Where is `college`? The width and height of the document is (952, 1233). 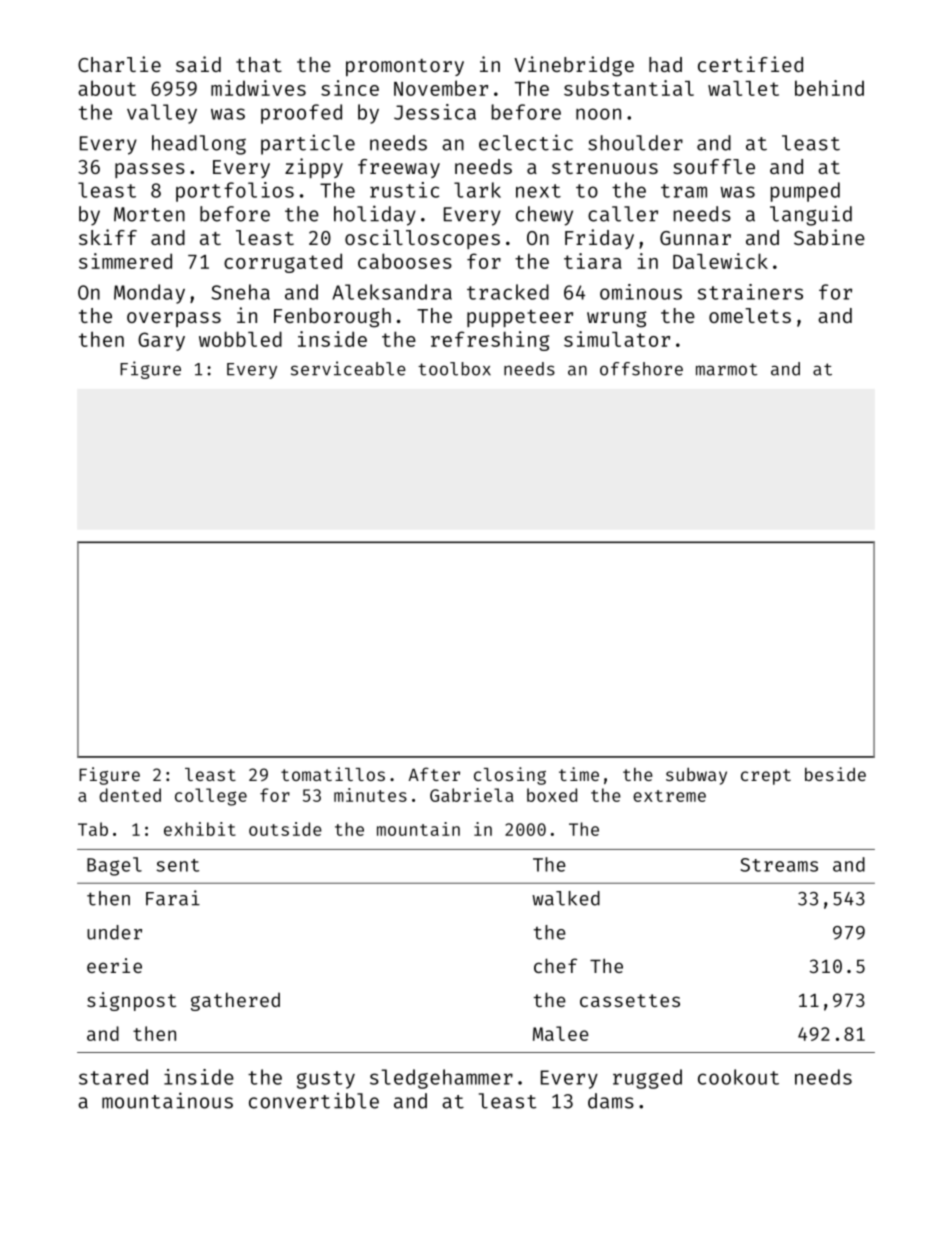 college is located at coordinates (211, 797).
